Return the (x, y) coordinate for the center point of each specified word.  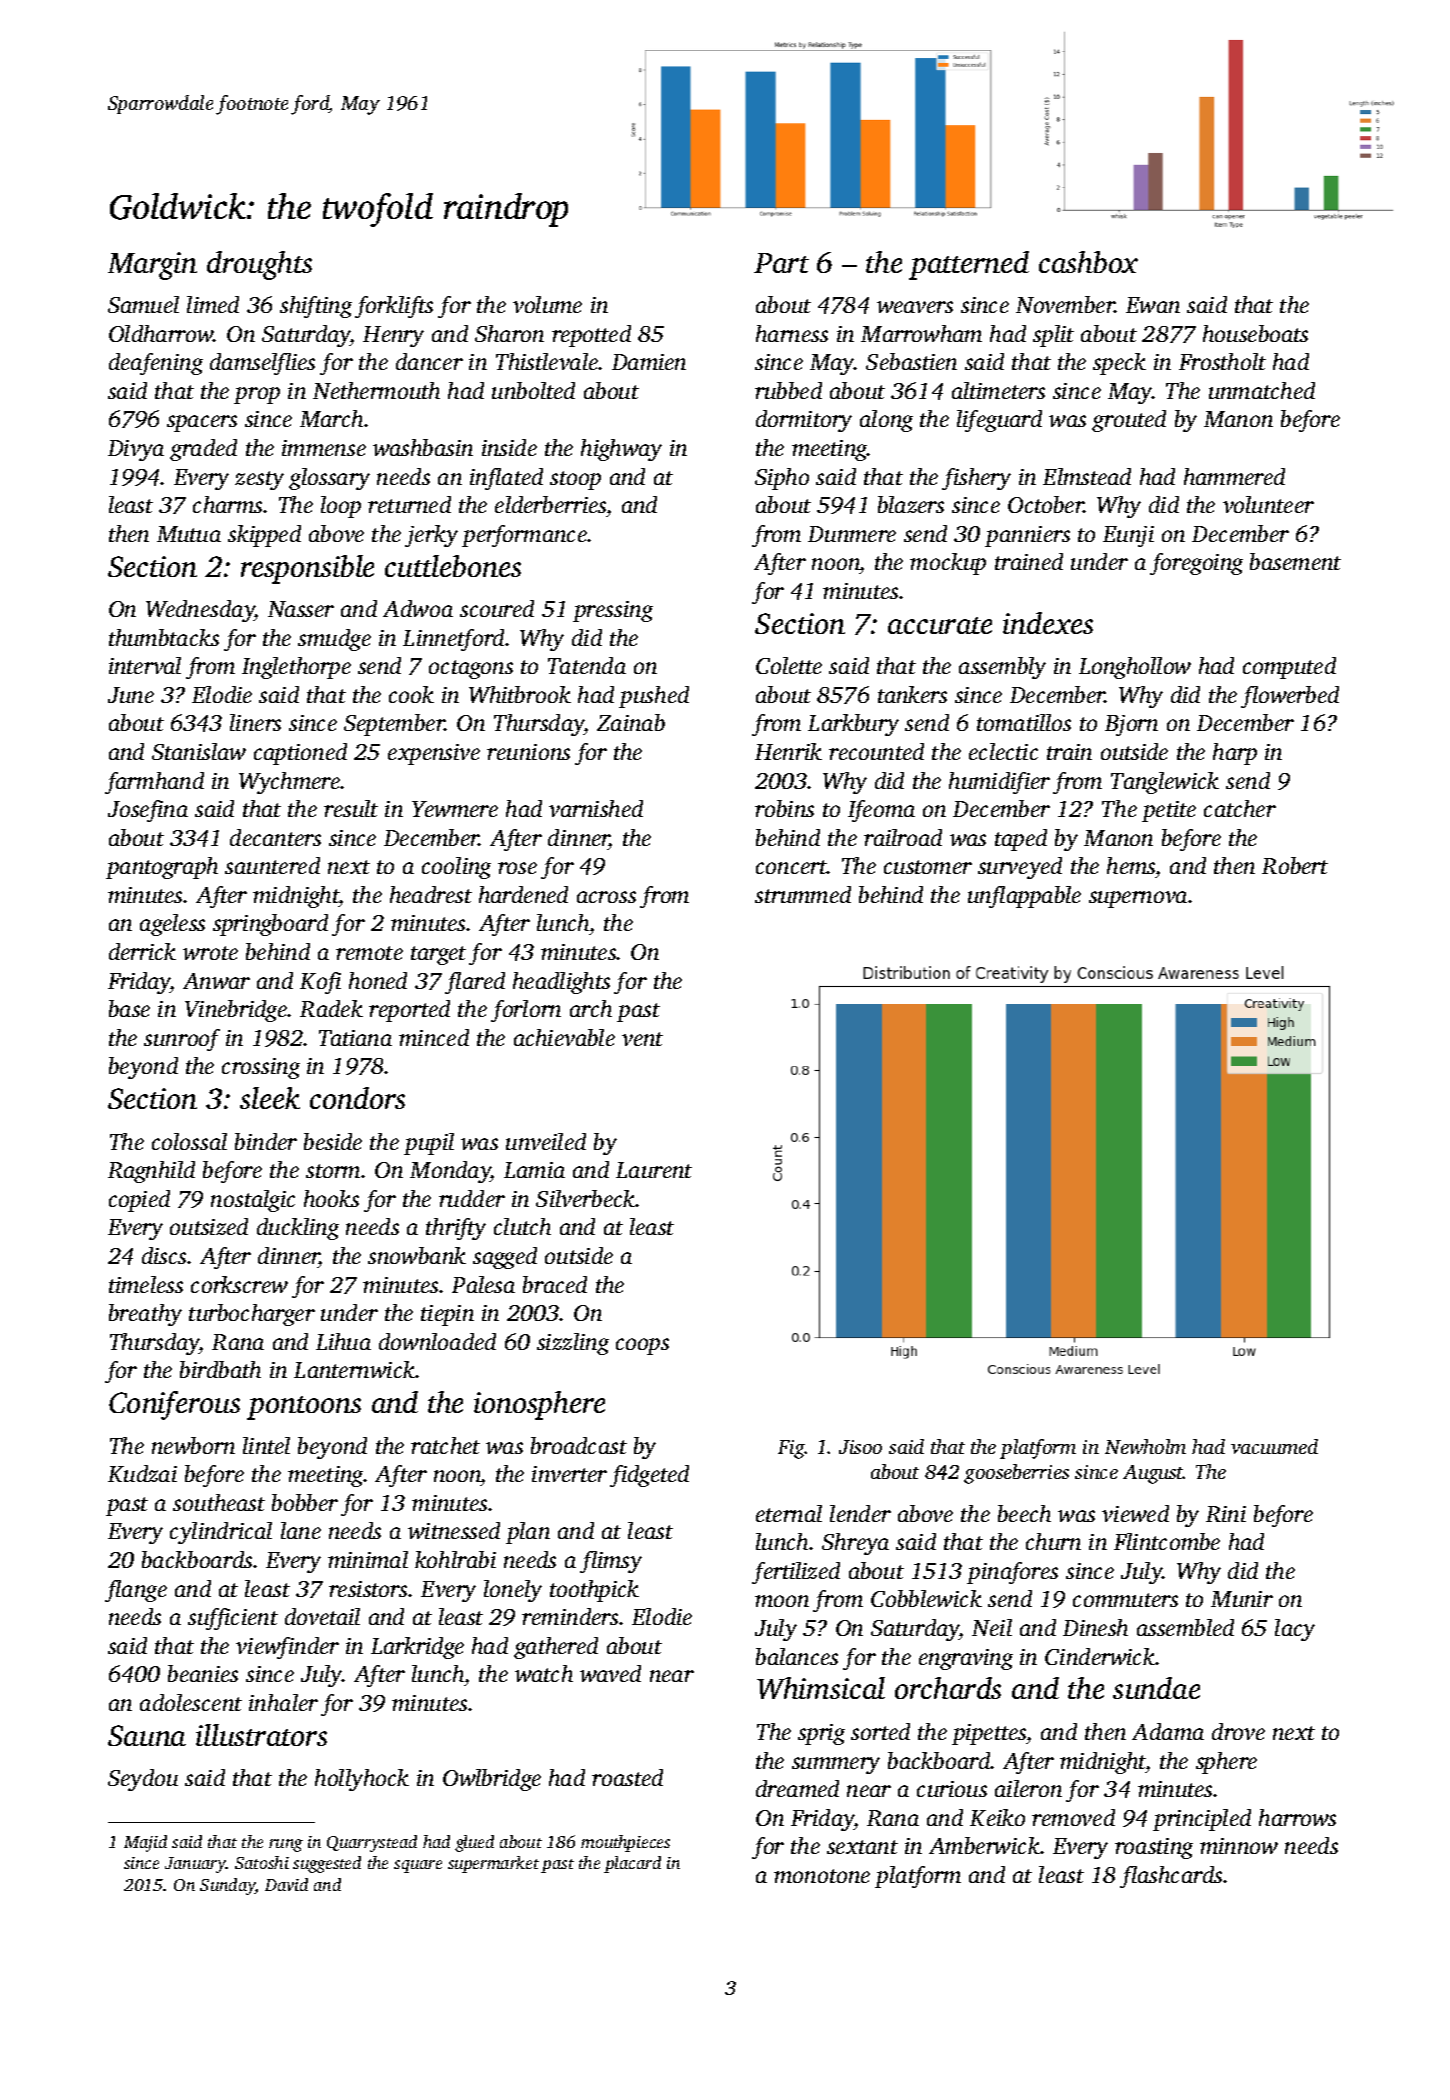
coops (642, 1346)
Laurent (654, 1170)
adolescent (191, 1702)
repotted (591, 336)
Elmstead (1087, 476)
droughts (259, 265)
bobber (305, 1502)
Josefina (148, 811)
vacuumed (1274, 1446)
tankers (912, 694)
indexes (1048, 623)
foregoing (1196, 564)
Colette (789, 665)
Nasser (301, 609)
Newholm (1145, 1446)
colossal (189, 1141)
